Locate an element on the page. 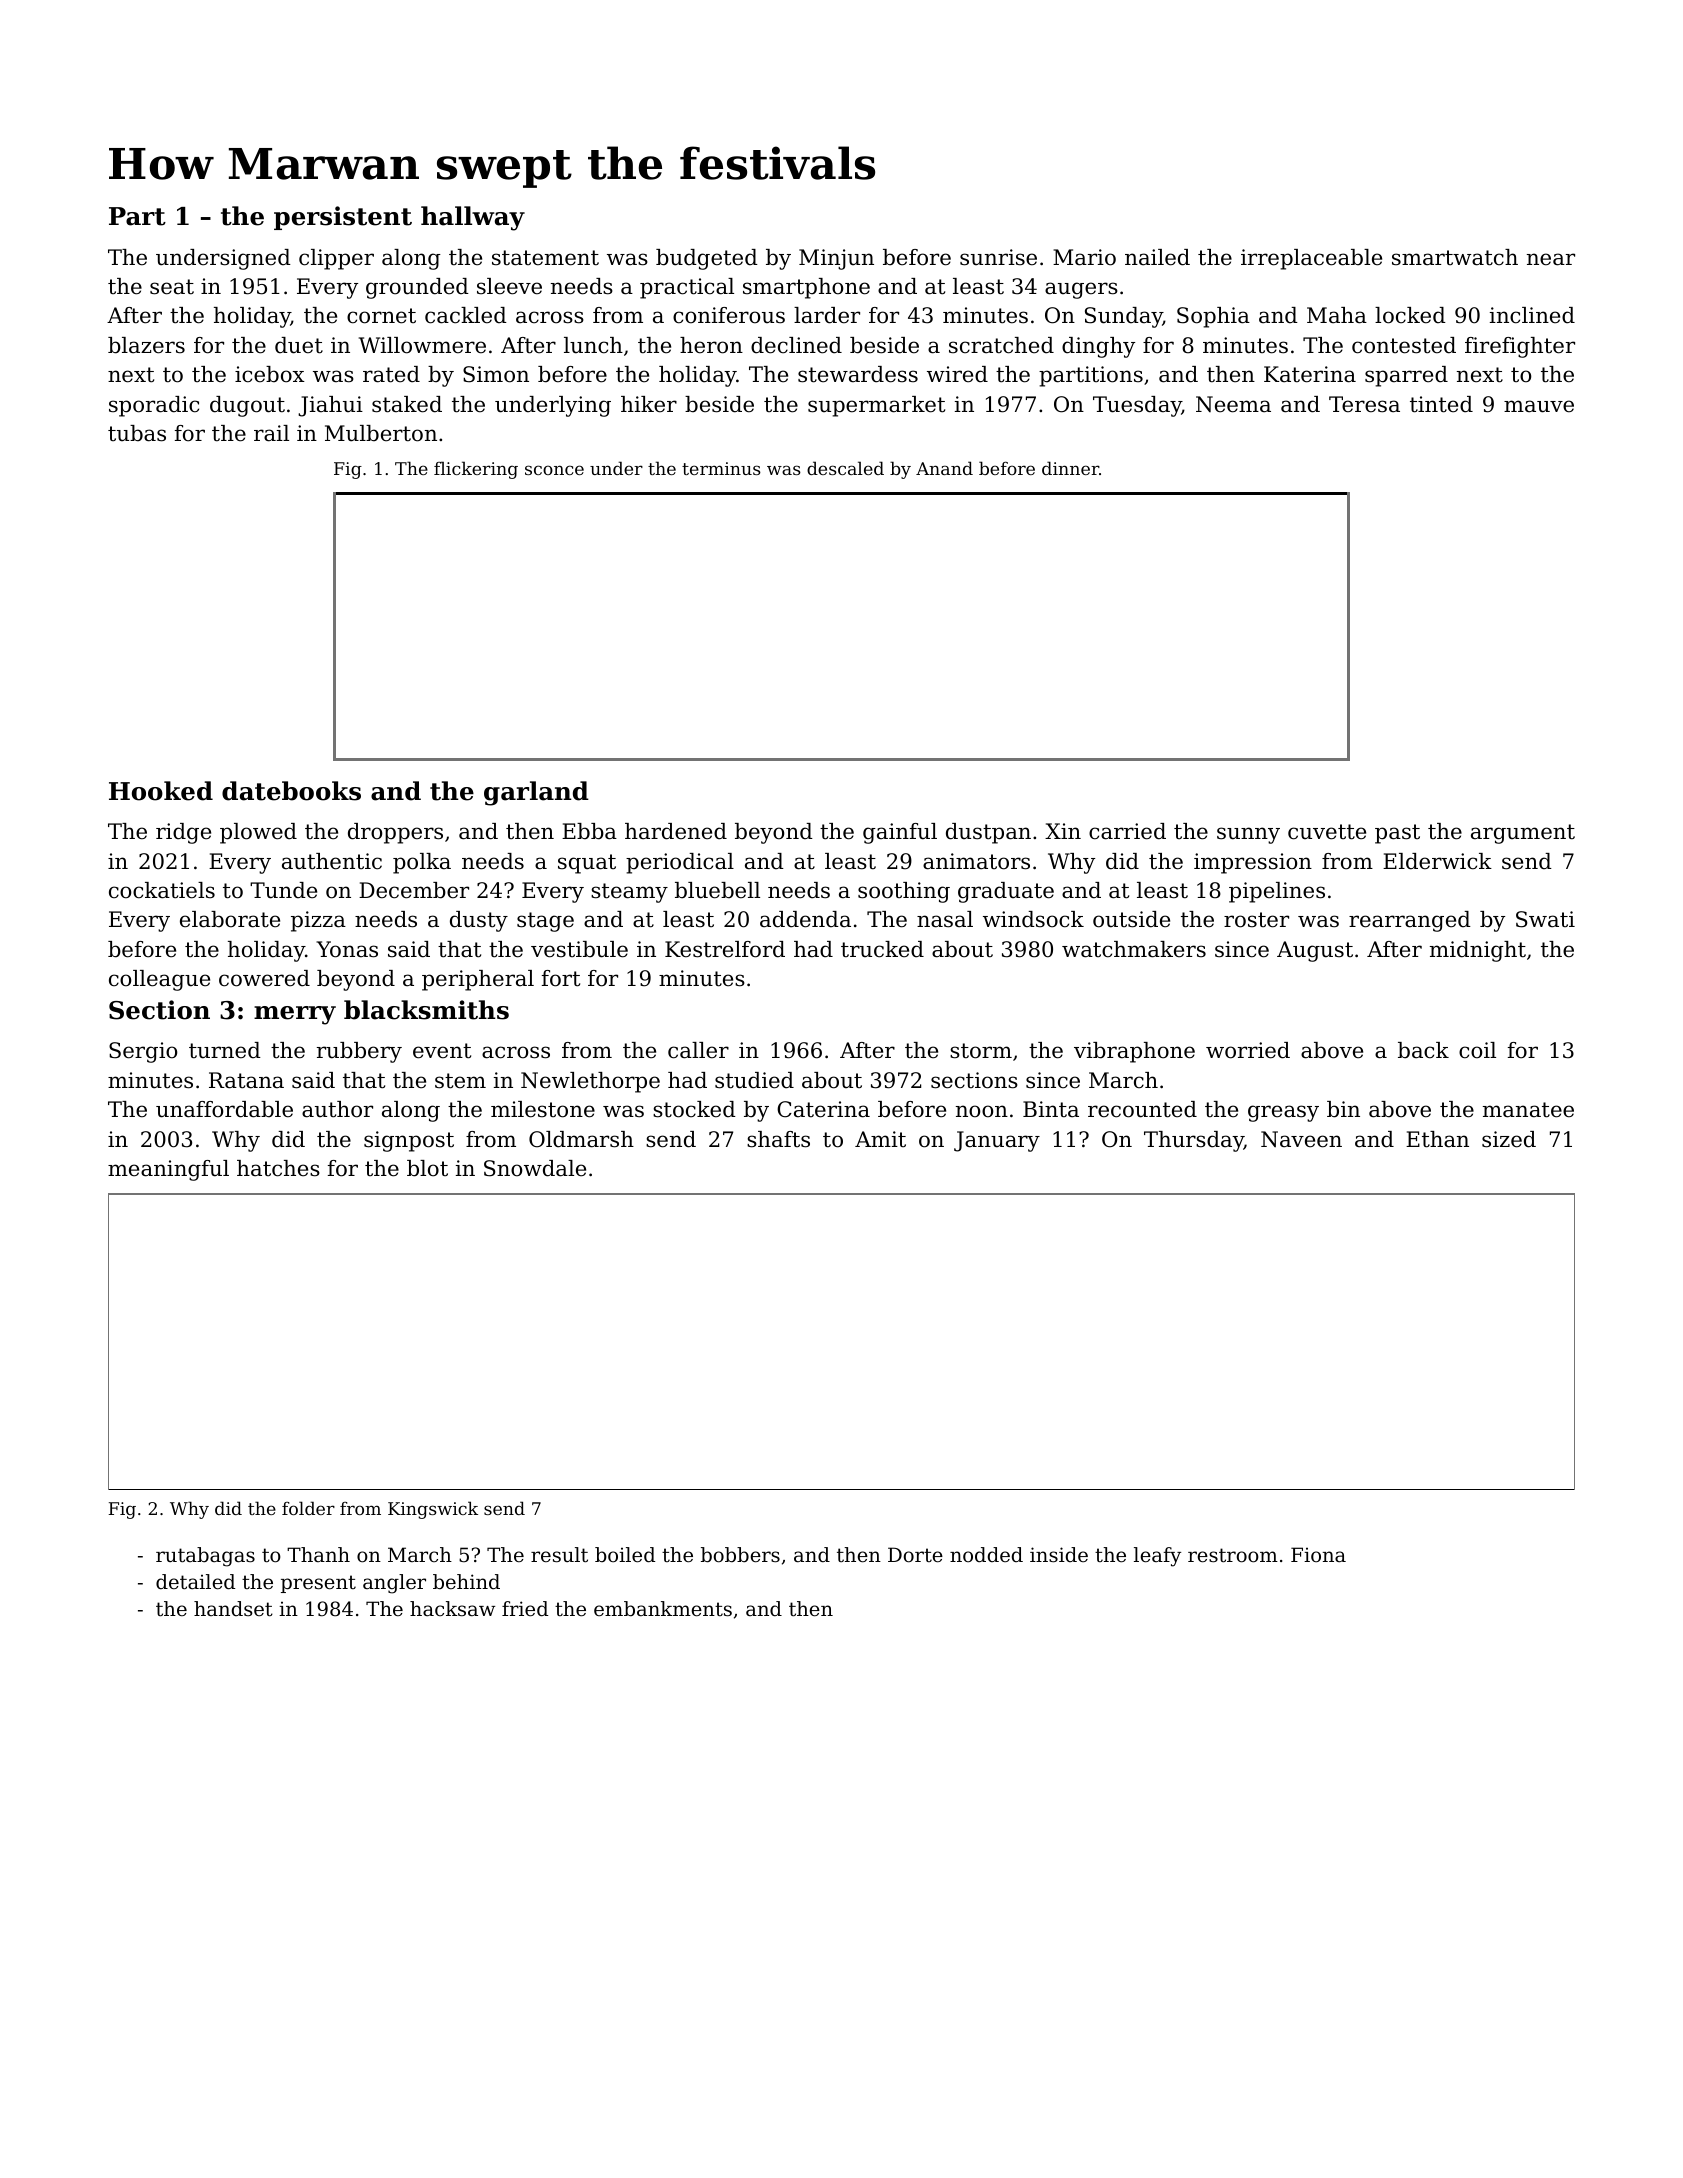  Minjun is located at coordinates (836, 259).
